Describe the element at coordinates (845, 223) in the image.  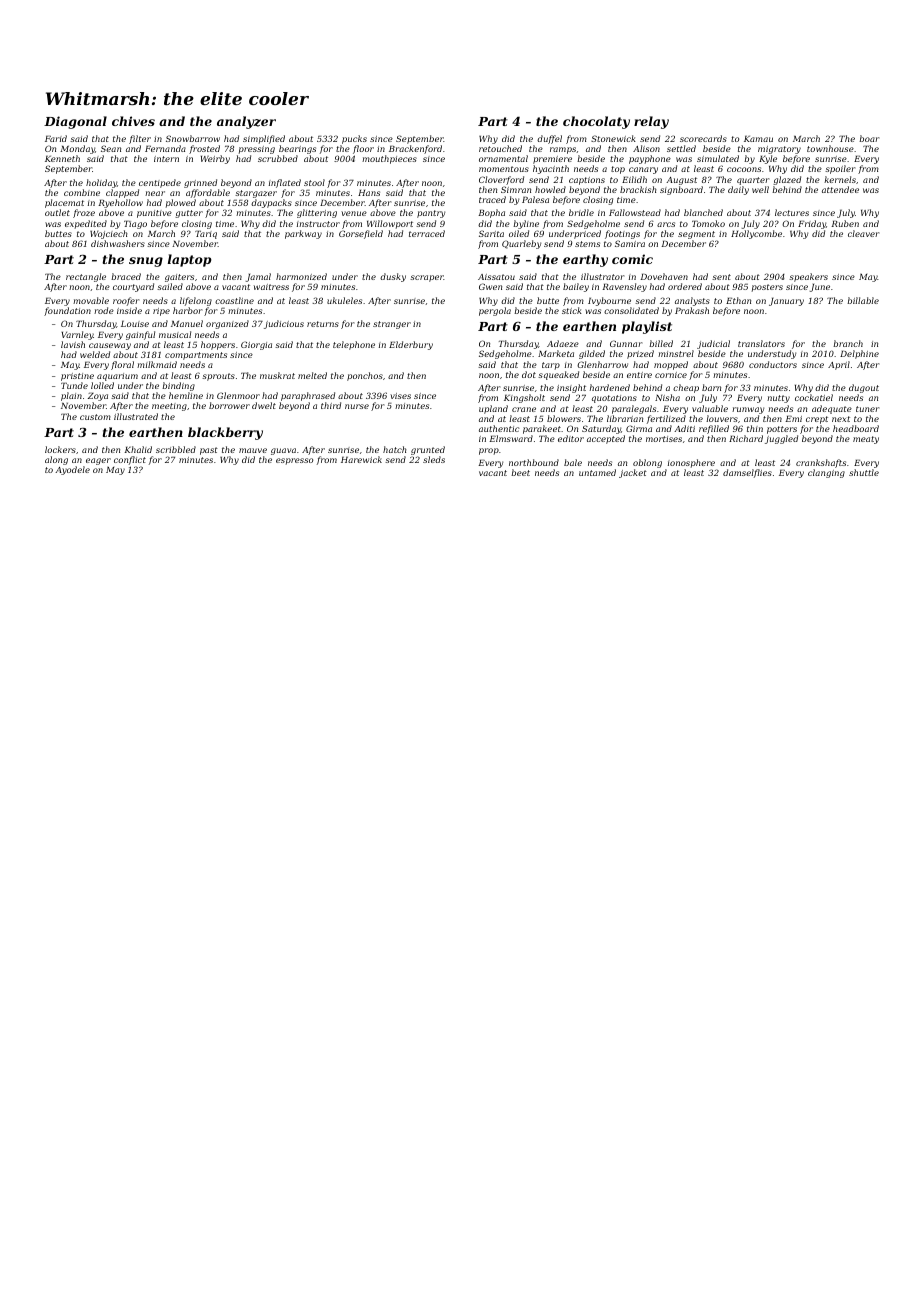
I see `Ruben` at that location.
